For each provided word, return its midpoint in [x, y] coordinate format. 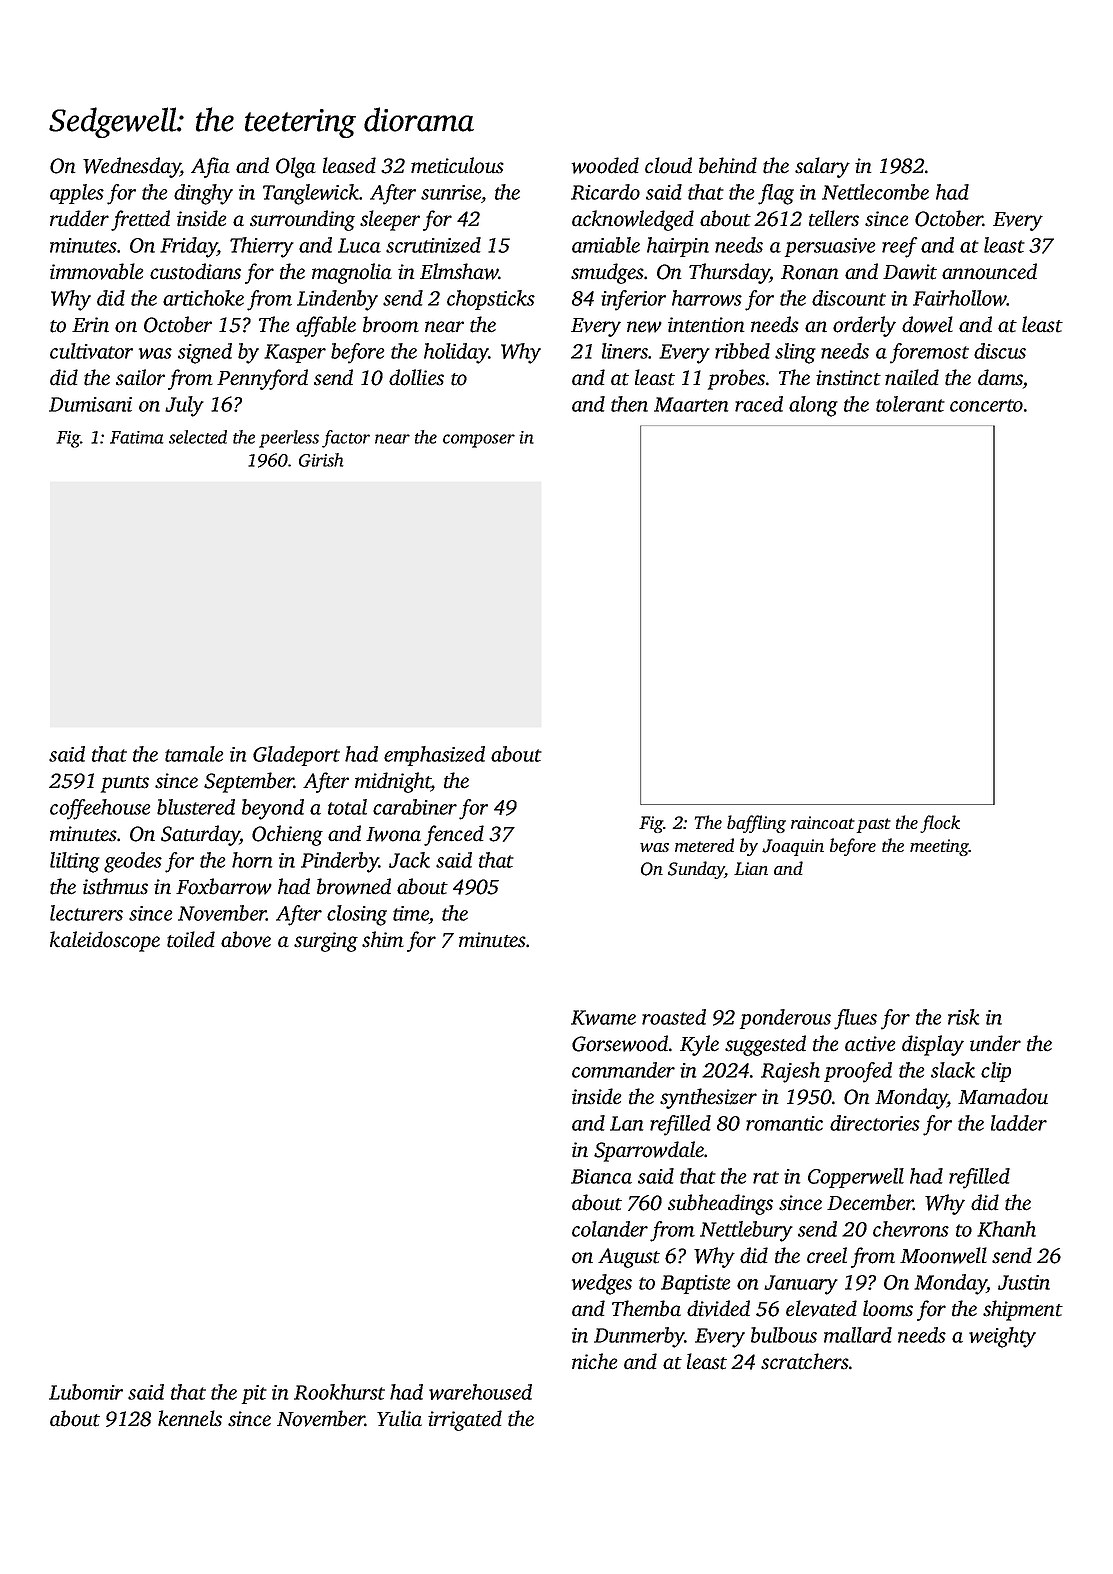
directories [875, 1123]
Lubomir [86, 1392]
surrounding [302, 220]
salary [822, 167]
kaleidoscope [105, 941]
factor [346, 439]
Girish [321, 460]
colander [610, 1229]
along [813, 406]
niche [594, 1361]
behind [728, 165]
